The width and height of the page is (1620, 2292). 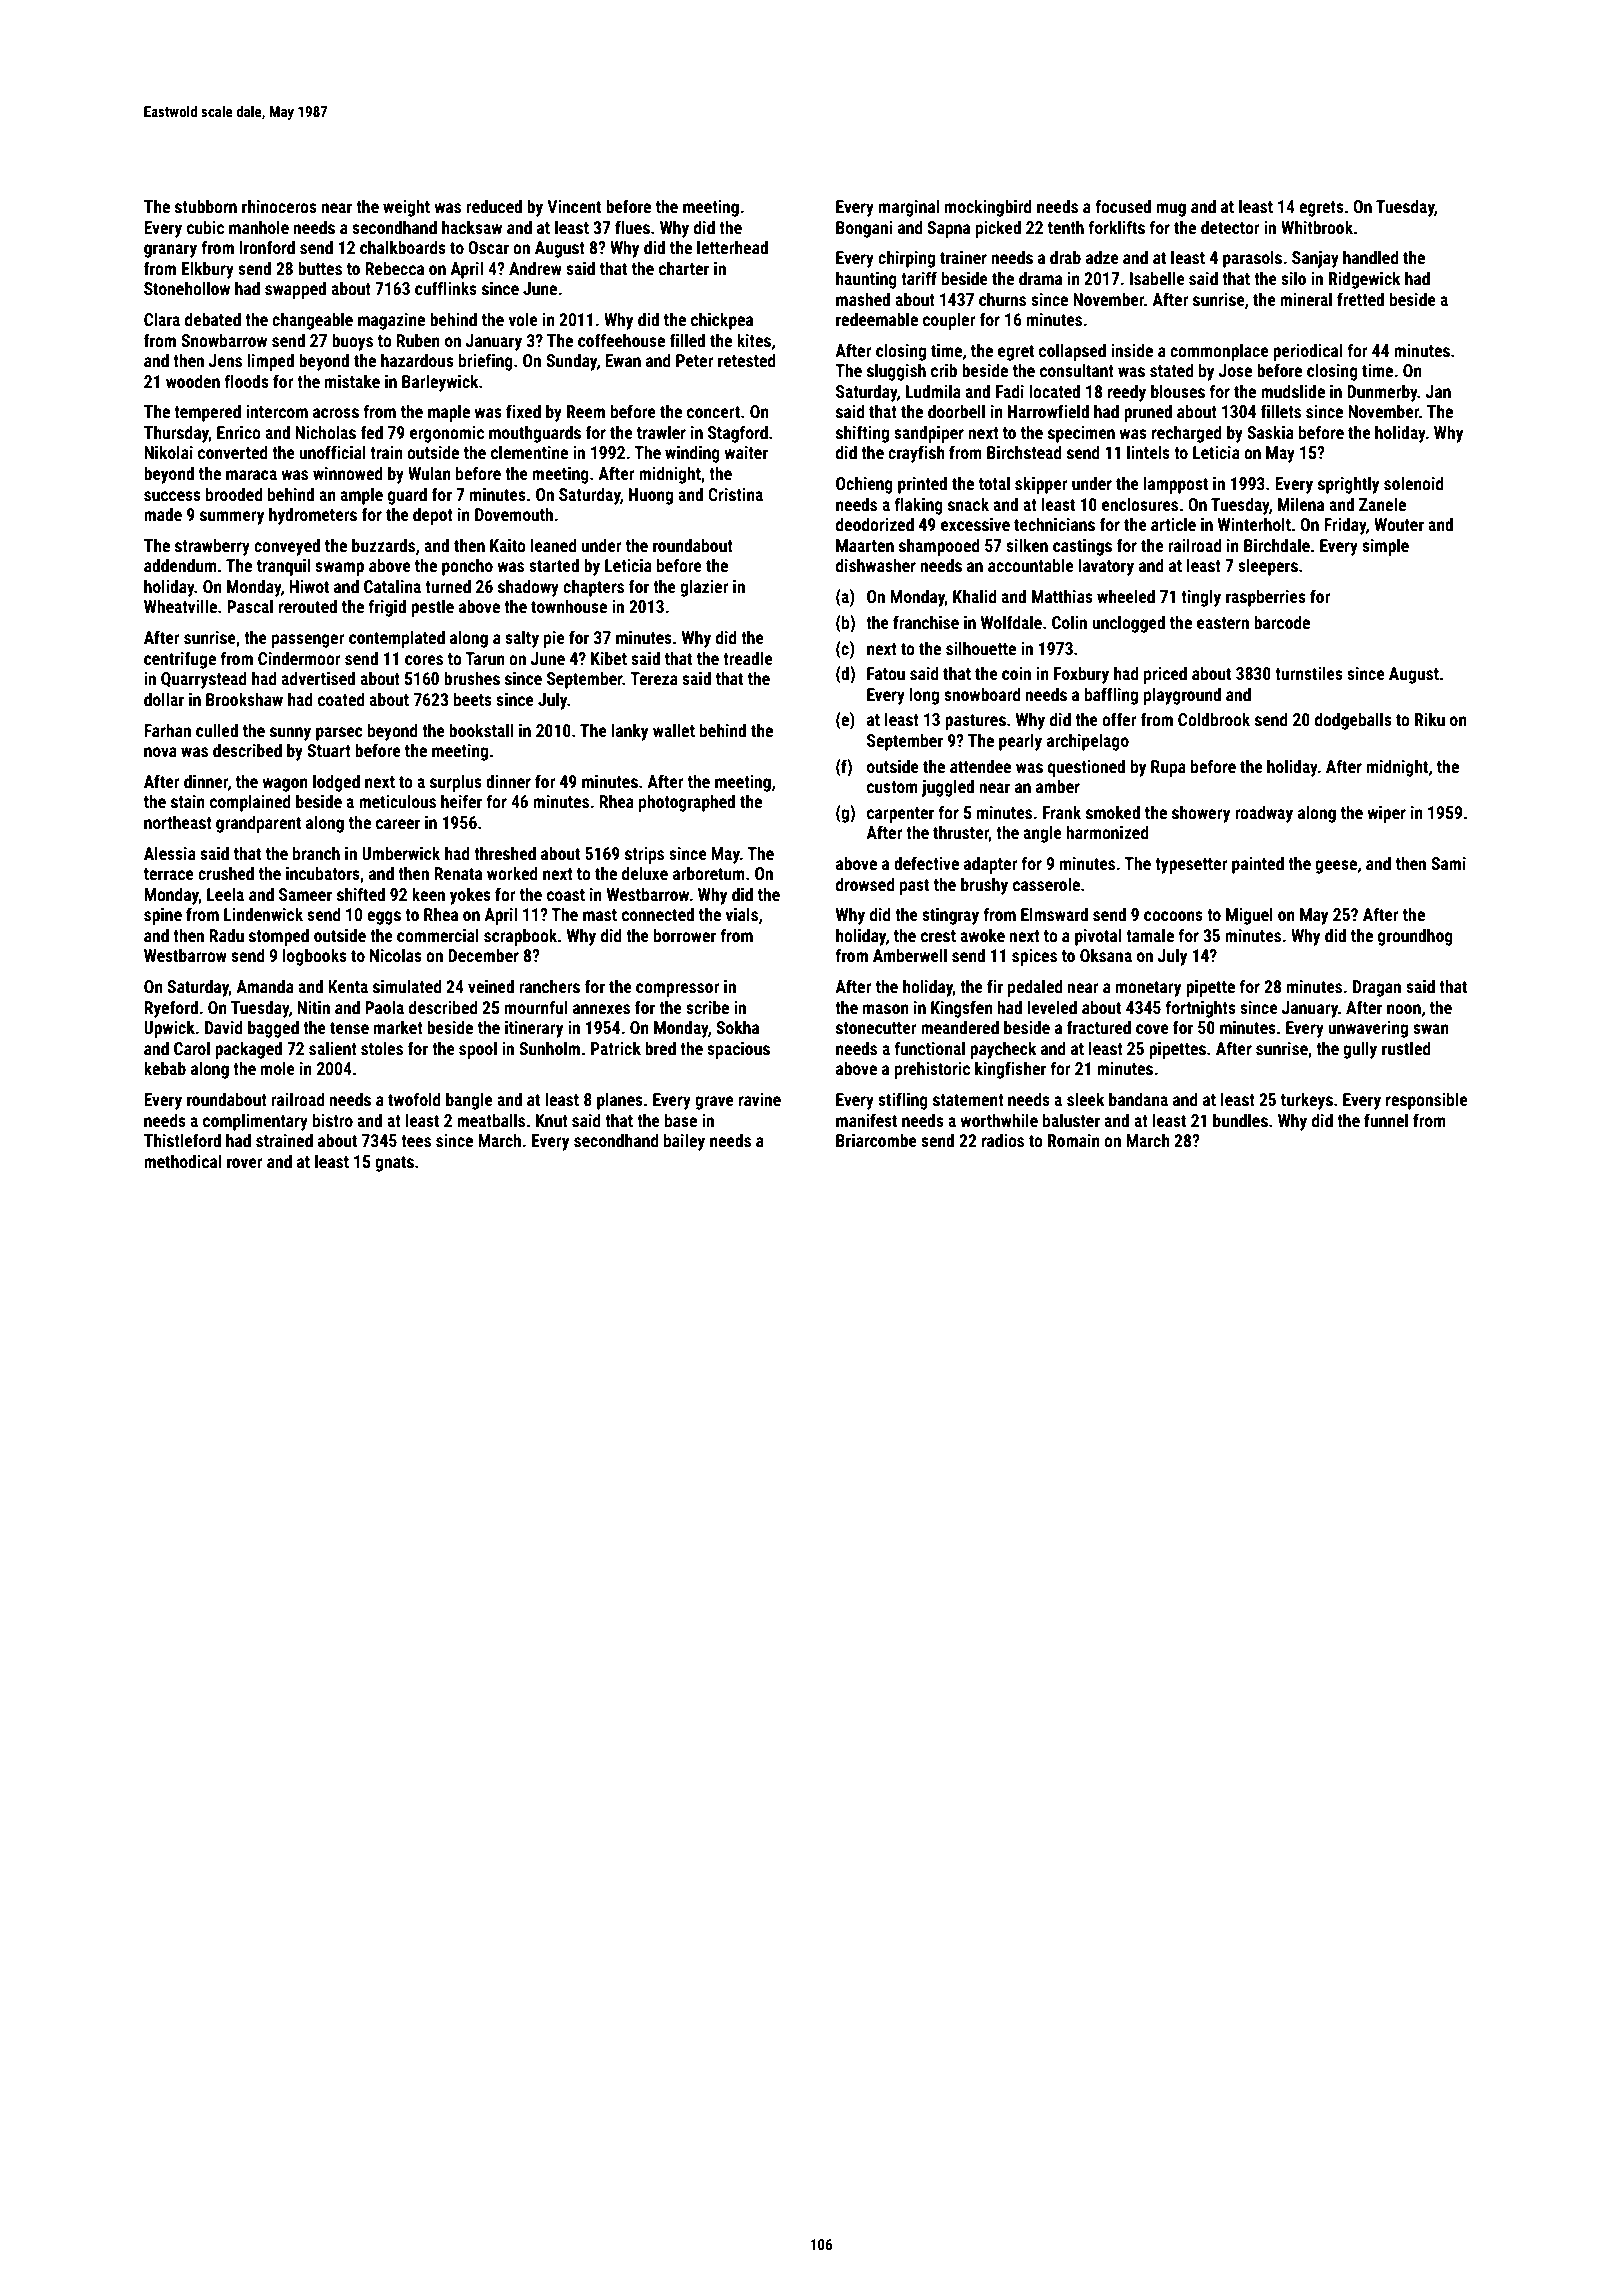 I want to click on charter, so click(x=684, y=268).
